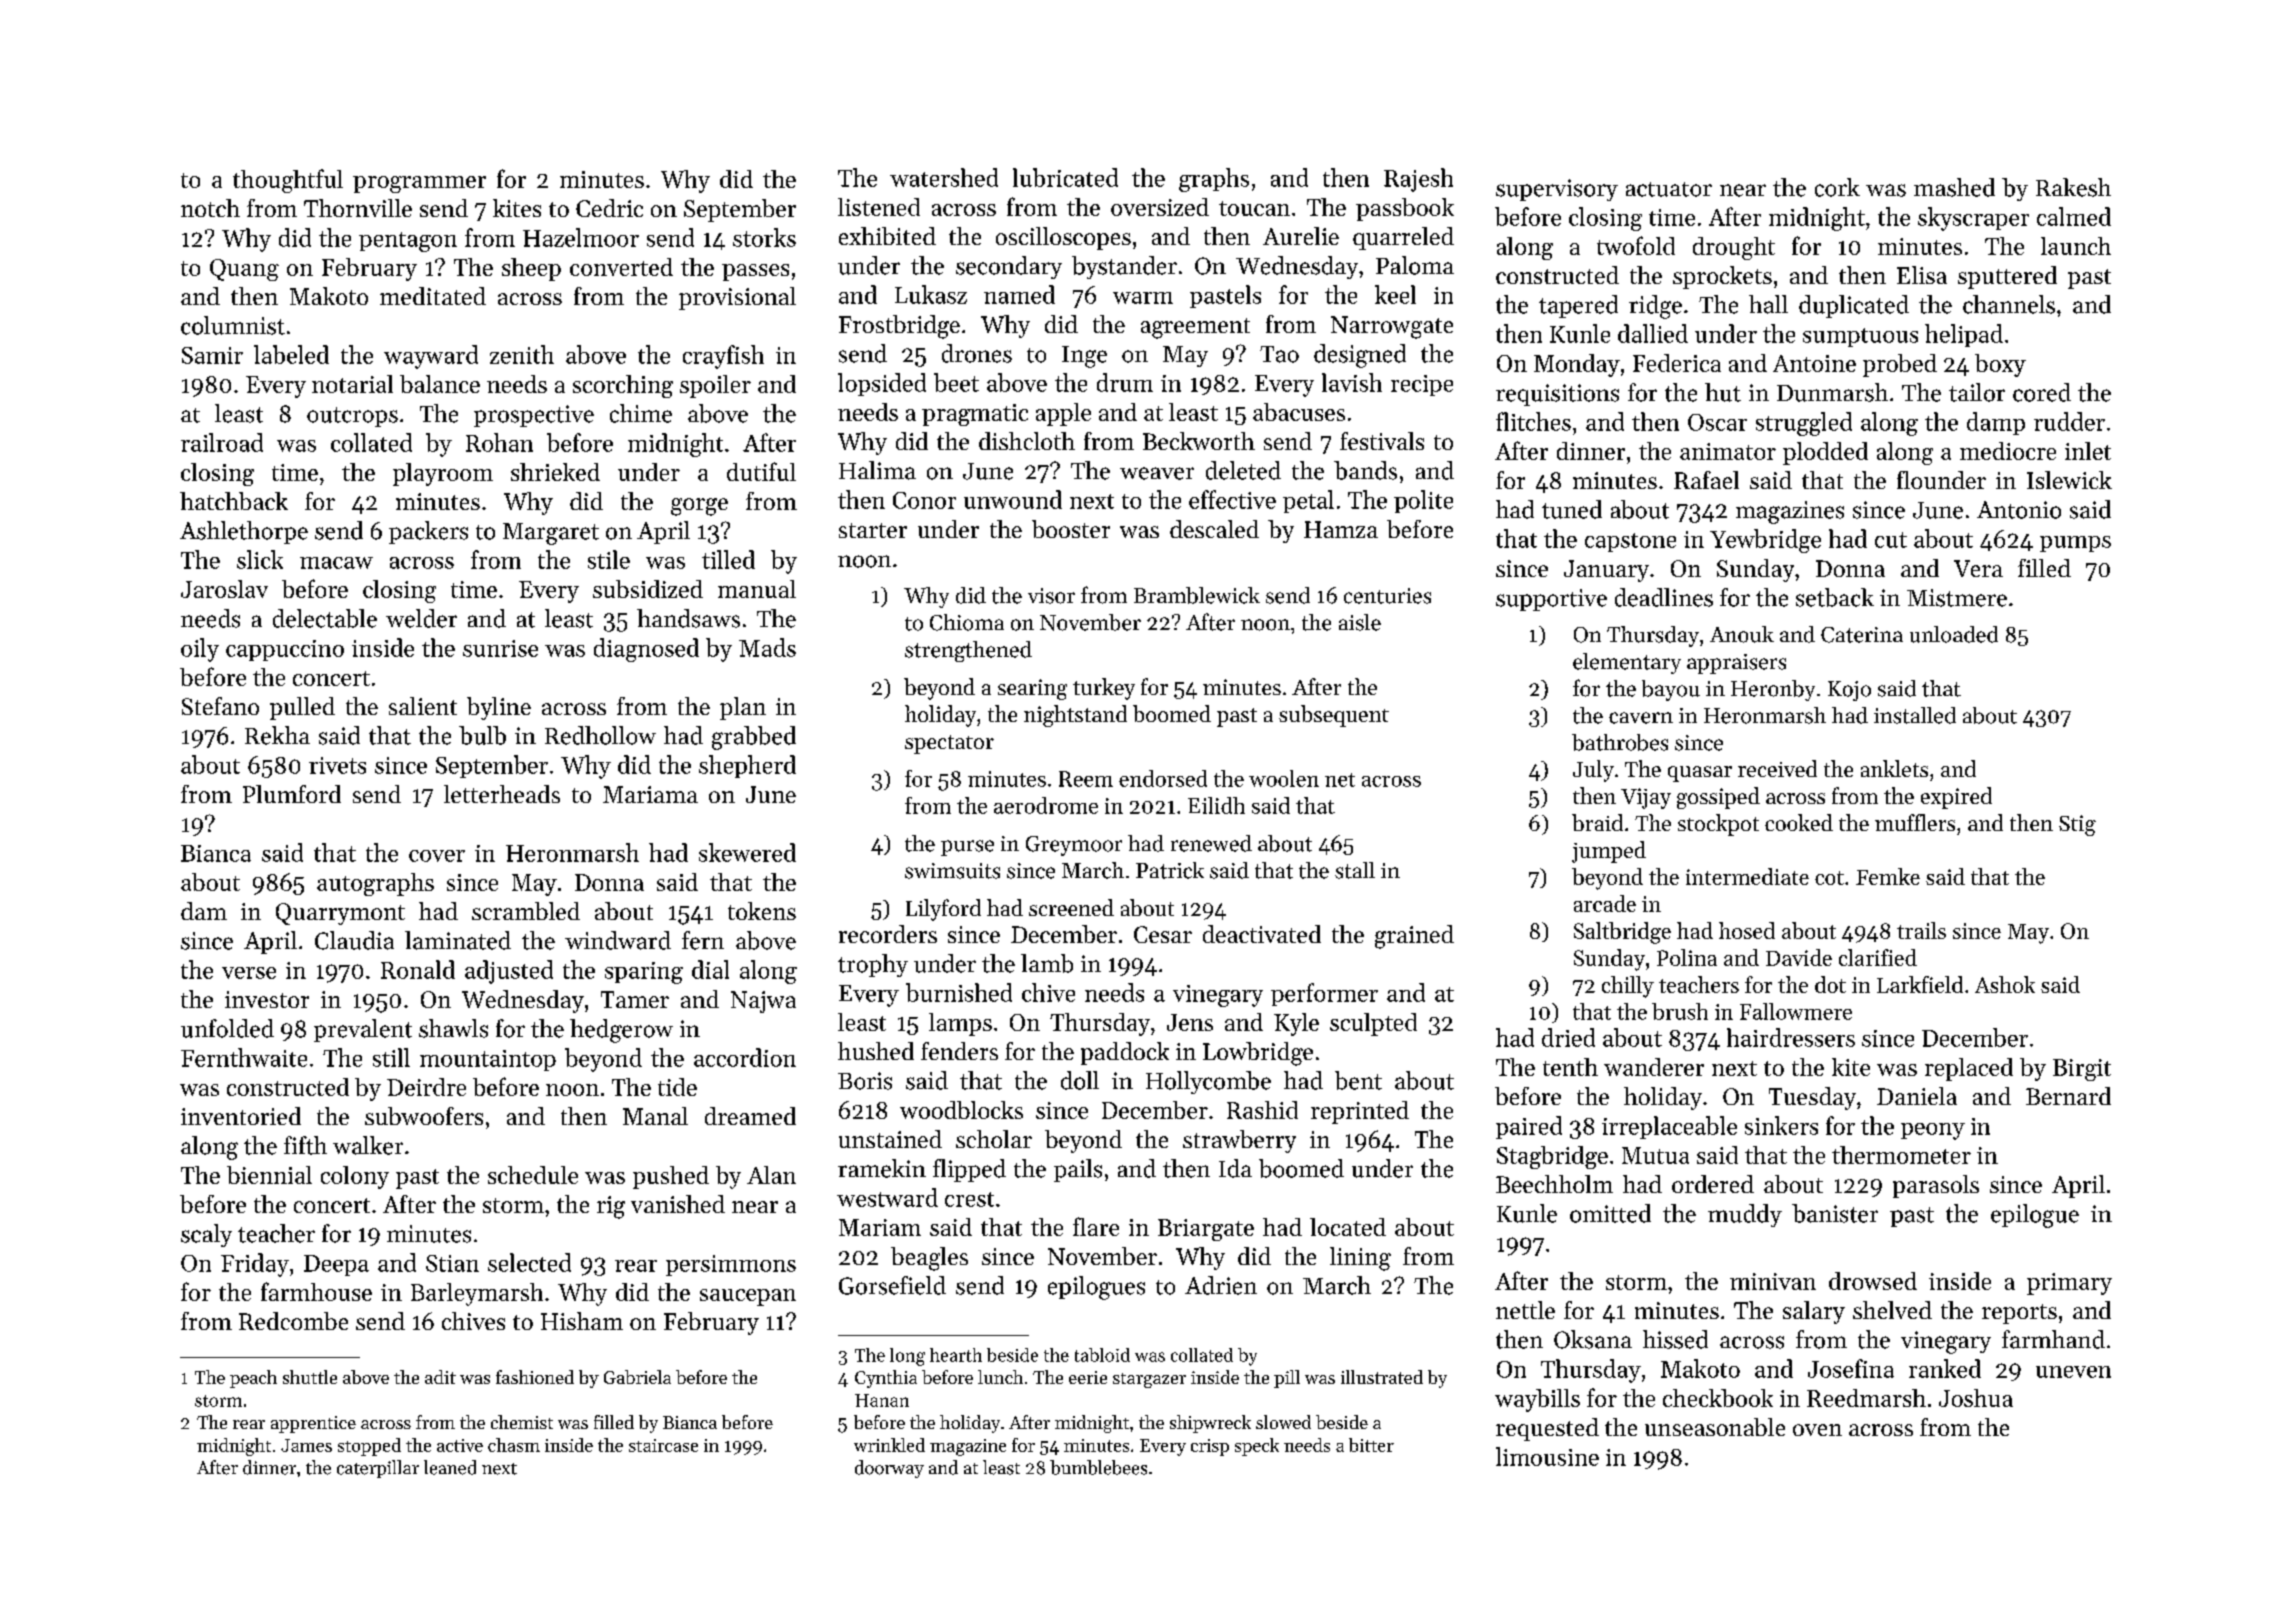 Image resolution: width=2292 pixels, height=1620 pixels. What do you see at coordinates (1032, 689) in the document?
I see `searing` at bounding box center [1032, 689].
